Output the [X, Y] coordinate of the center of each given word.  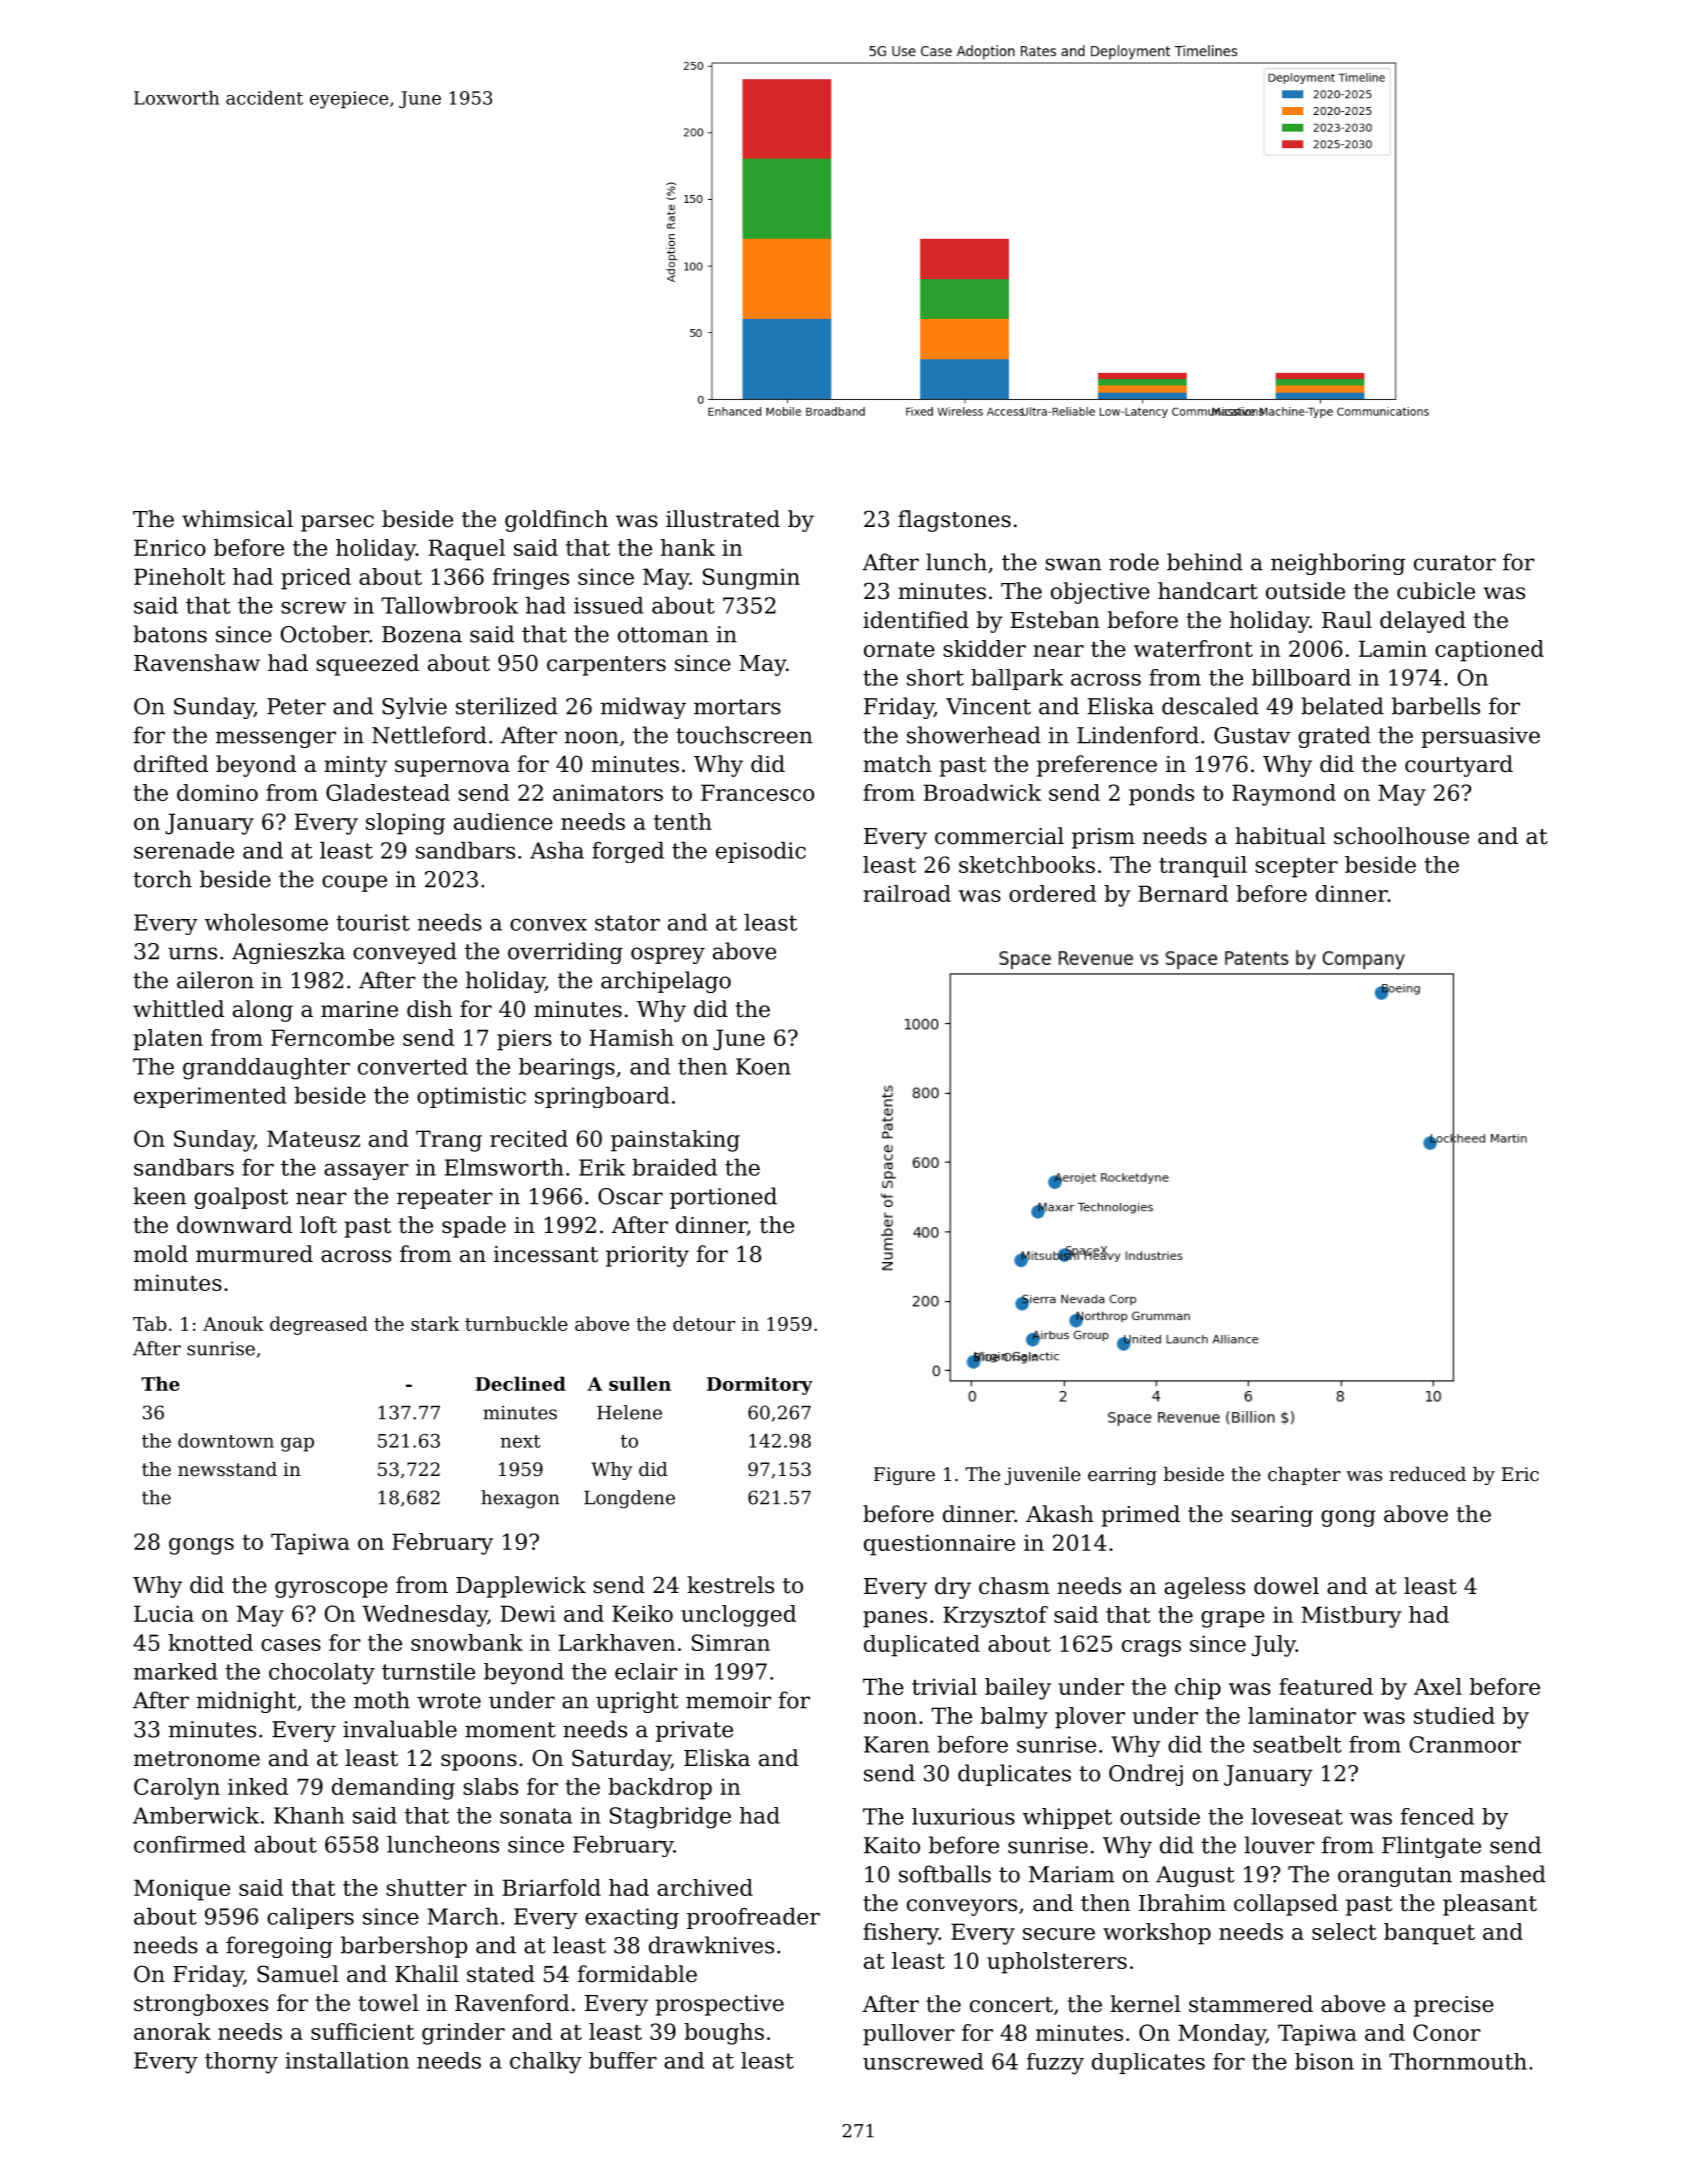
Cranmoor [1465, 1744]
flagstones [954, 521]
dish [429, 1009]
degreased [319, 1325]
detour [704, 1323]
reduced [1428, 1474]
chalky [546, 2063]
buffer [623, 2060]
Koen [763, 1066]
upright [637, 1702]
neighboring [1338, 564]
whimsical [237, 519]
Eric [1520, 1474]
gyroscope [331, 1589]
